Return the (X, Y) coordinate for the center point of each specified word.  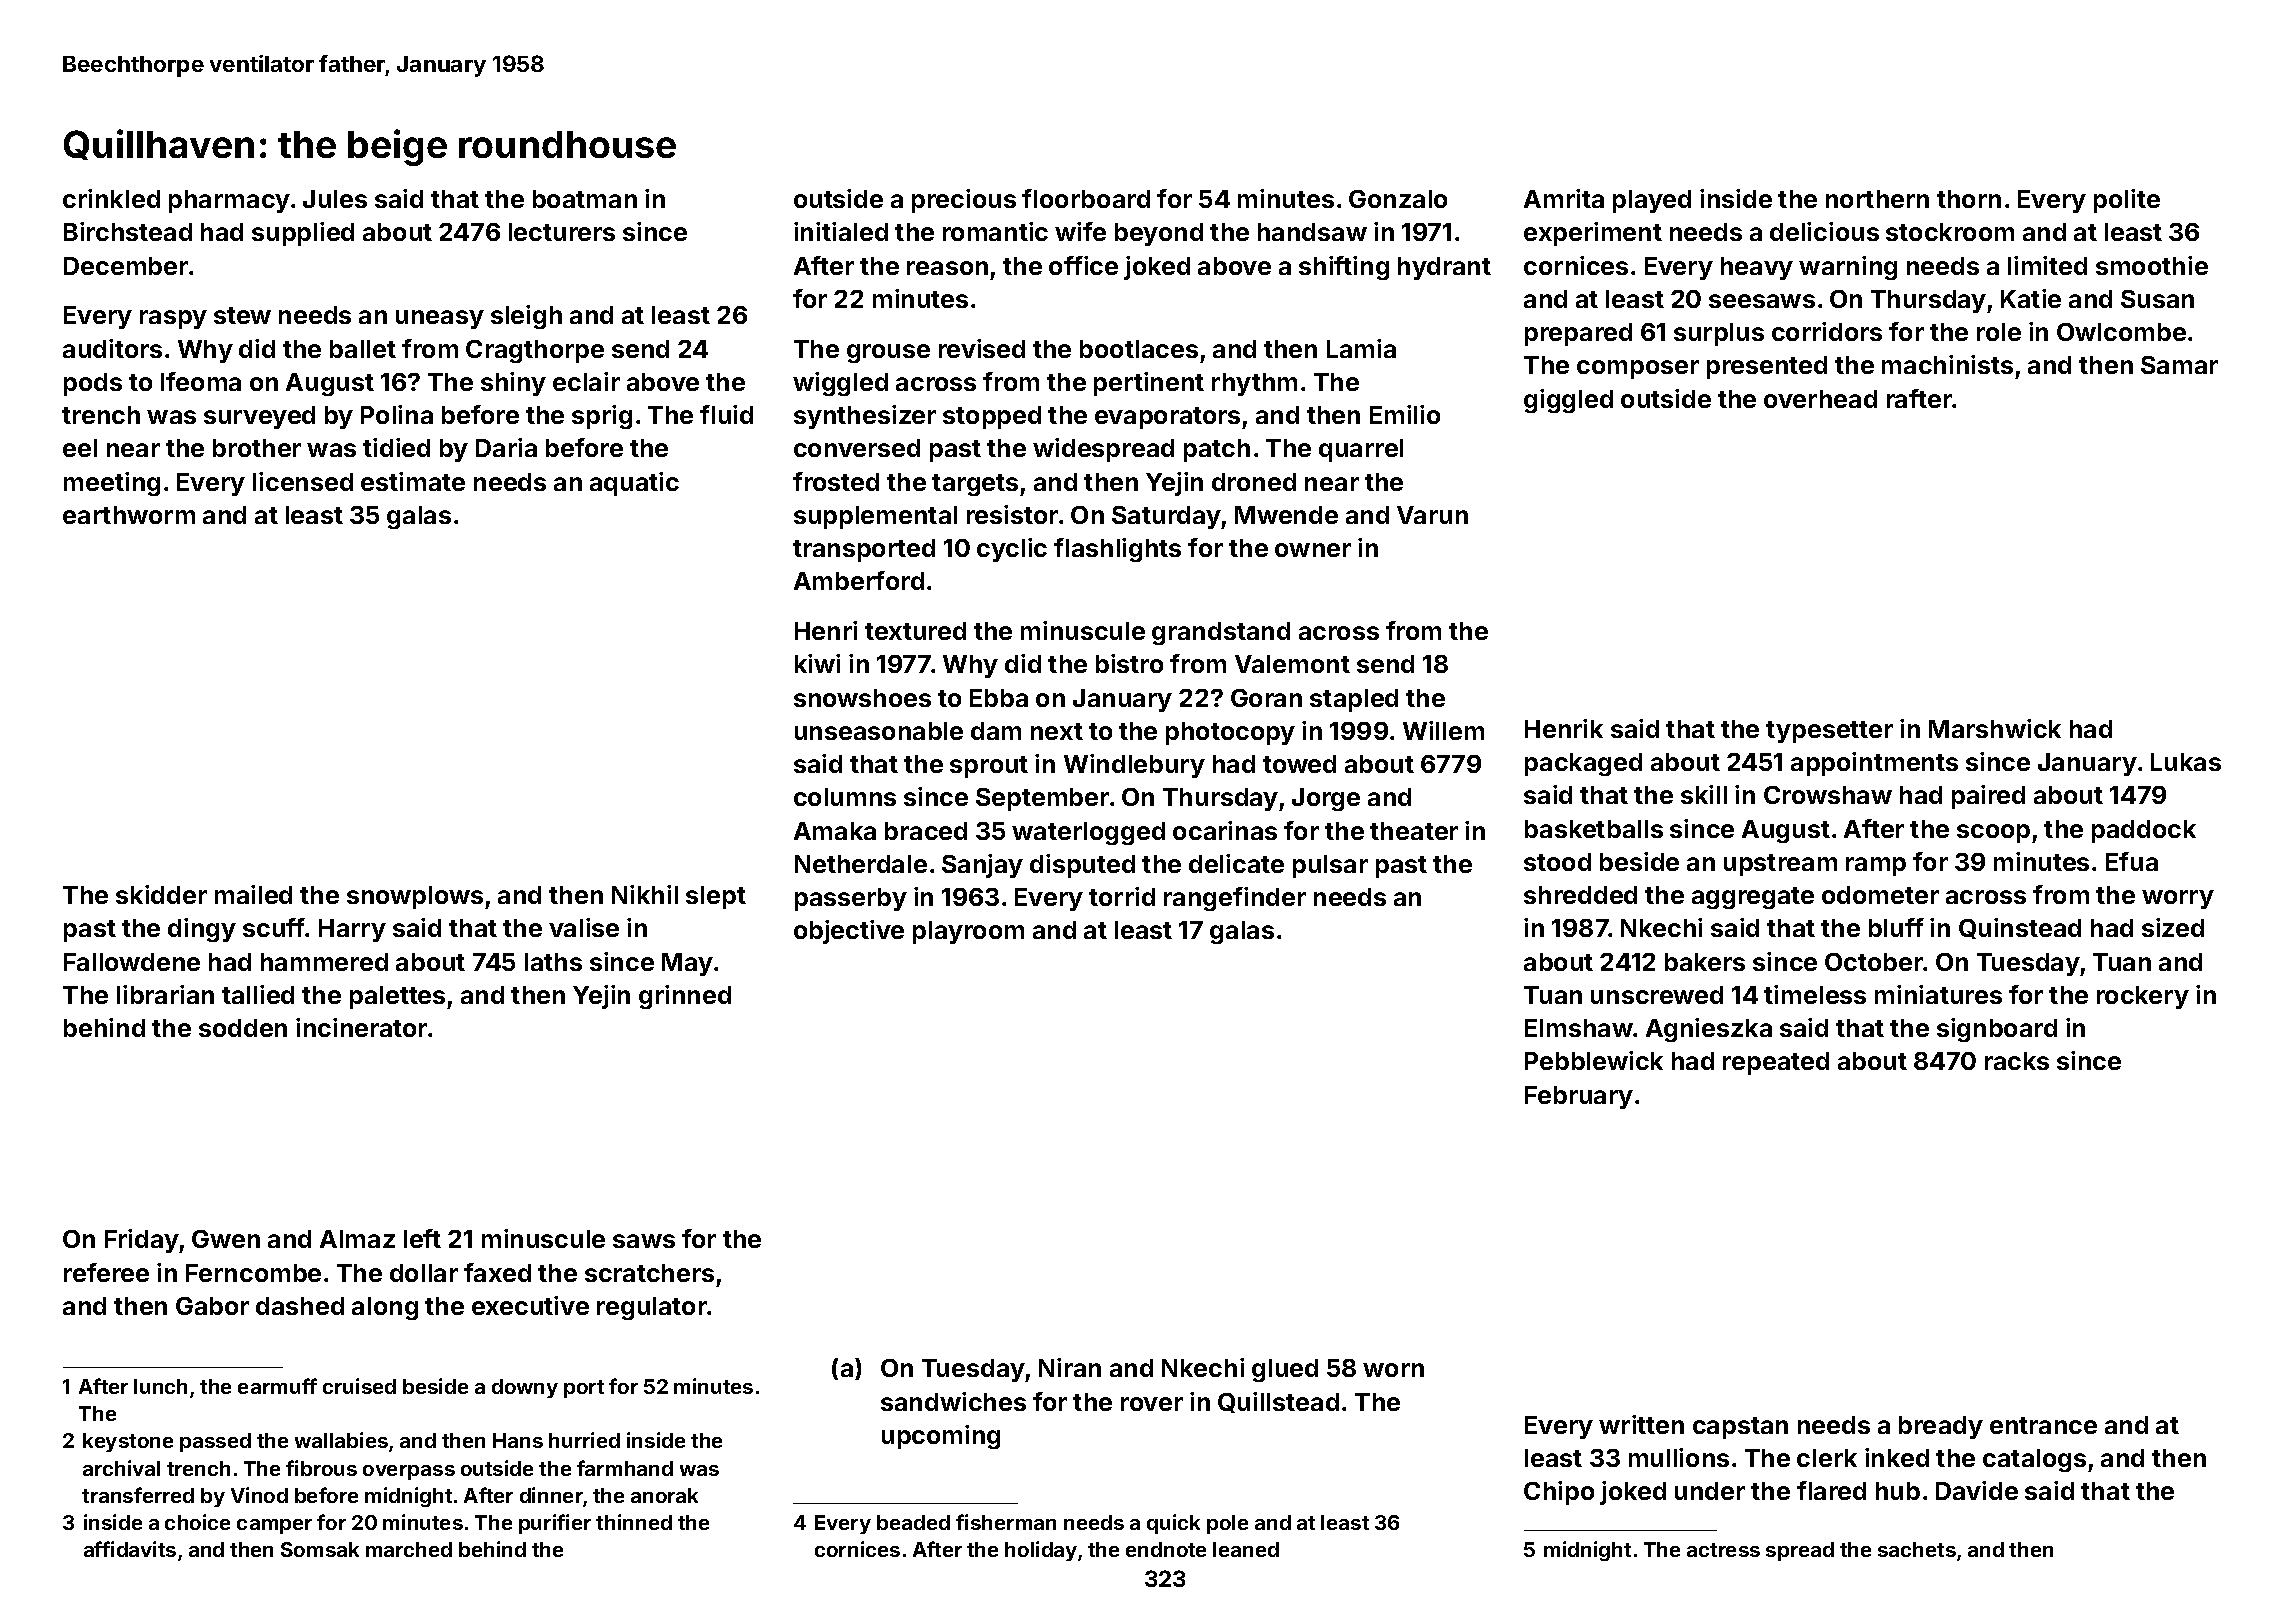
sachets (1917, 1549)
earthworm (129, 515)
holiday (1041, 1551)
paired (1988, 797)
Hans (518, 1440)
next (1057, 731)
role (1999, 332)
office (1083, 265)
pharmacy (229, 201)
